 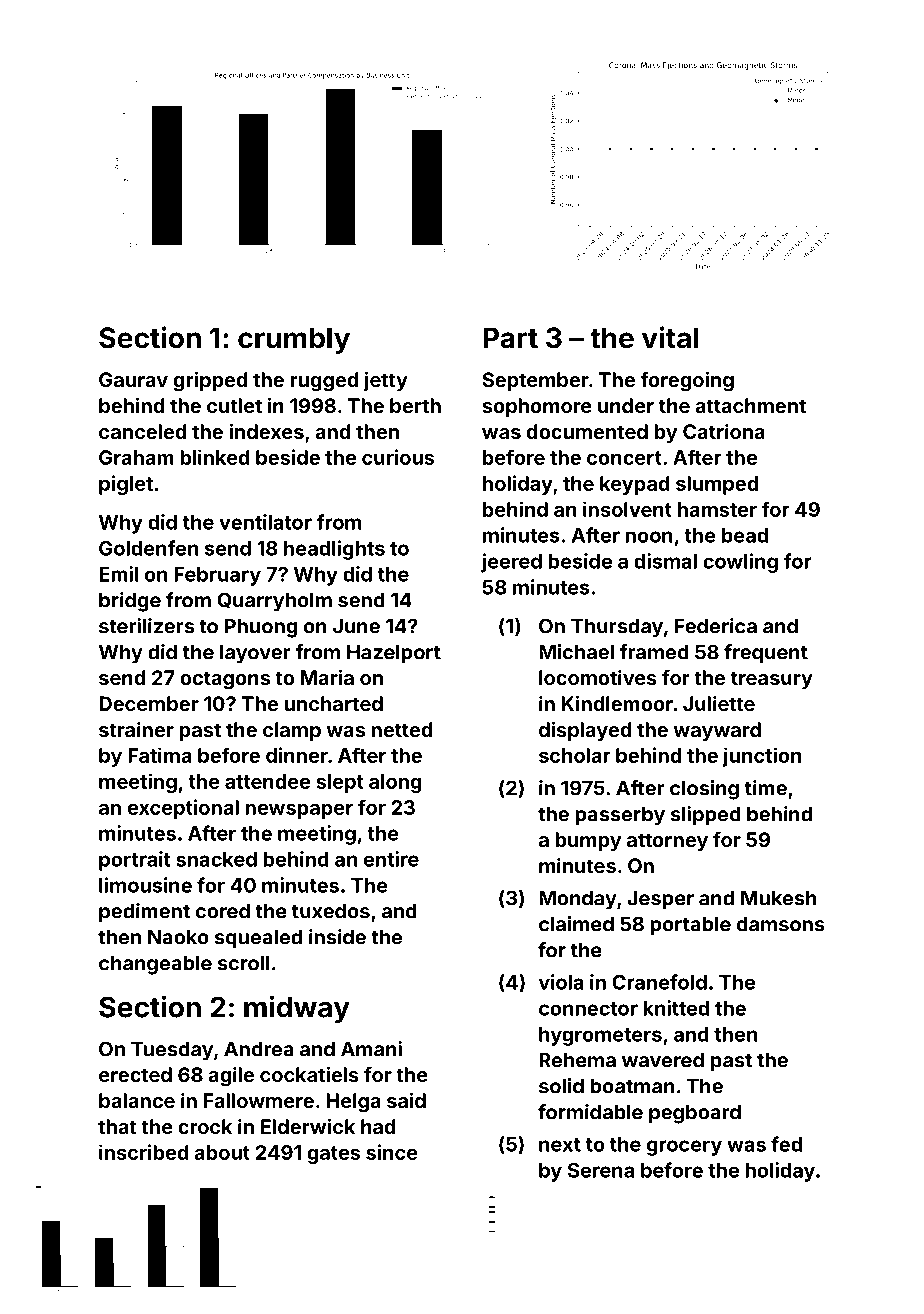 I want to click on bumpy, so click(x=588, y=841).
